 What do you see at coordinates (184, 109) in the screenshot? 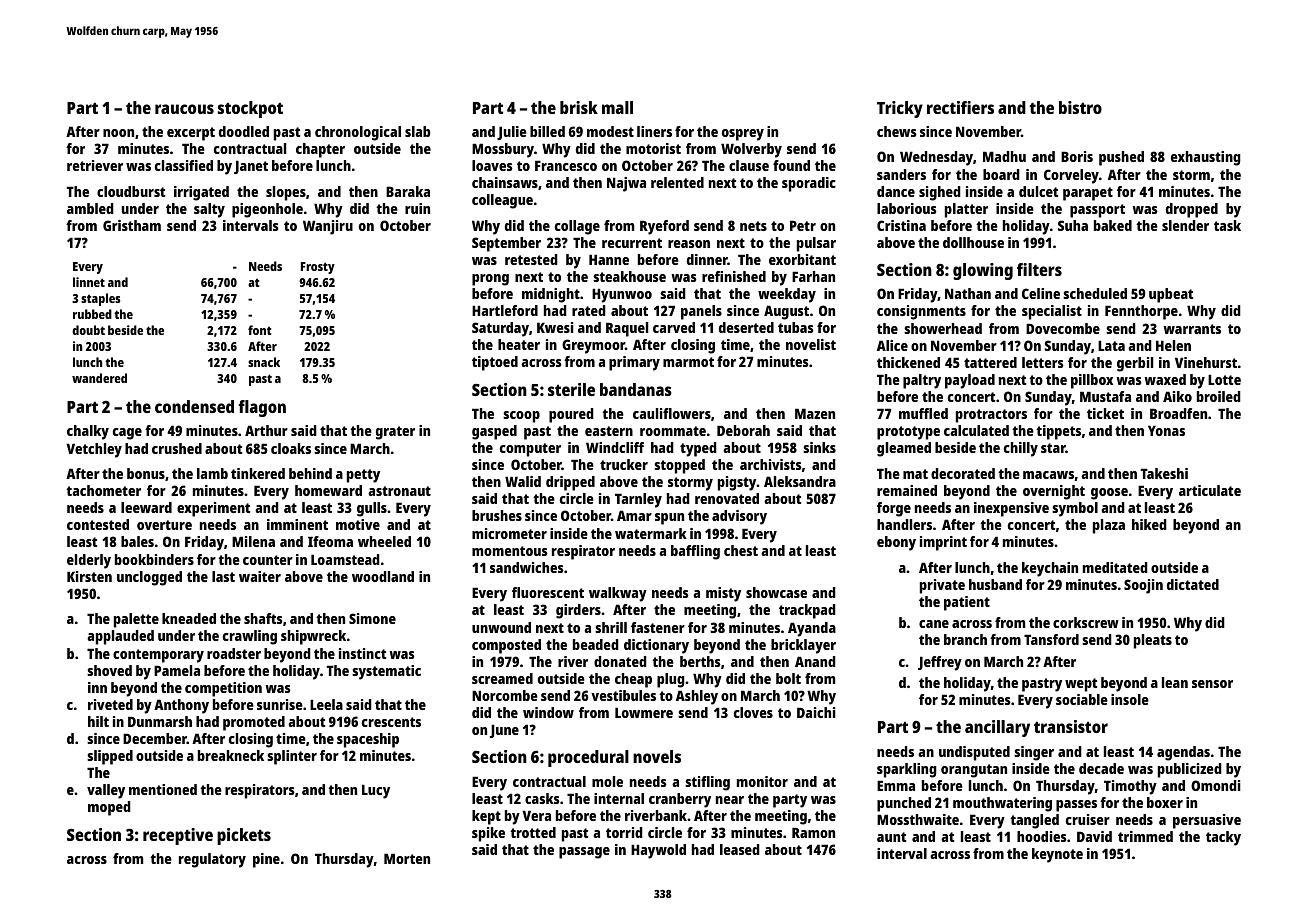
I see `raucous` at bounding box center [184, 109].
